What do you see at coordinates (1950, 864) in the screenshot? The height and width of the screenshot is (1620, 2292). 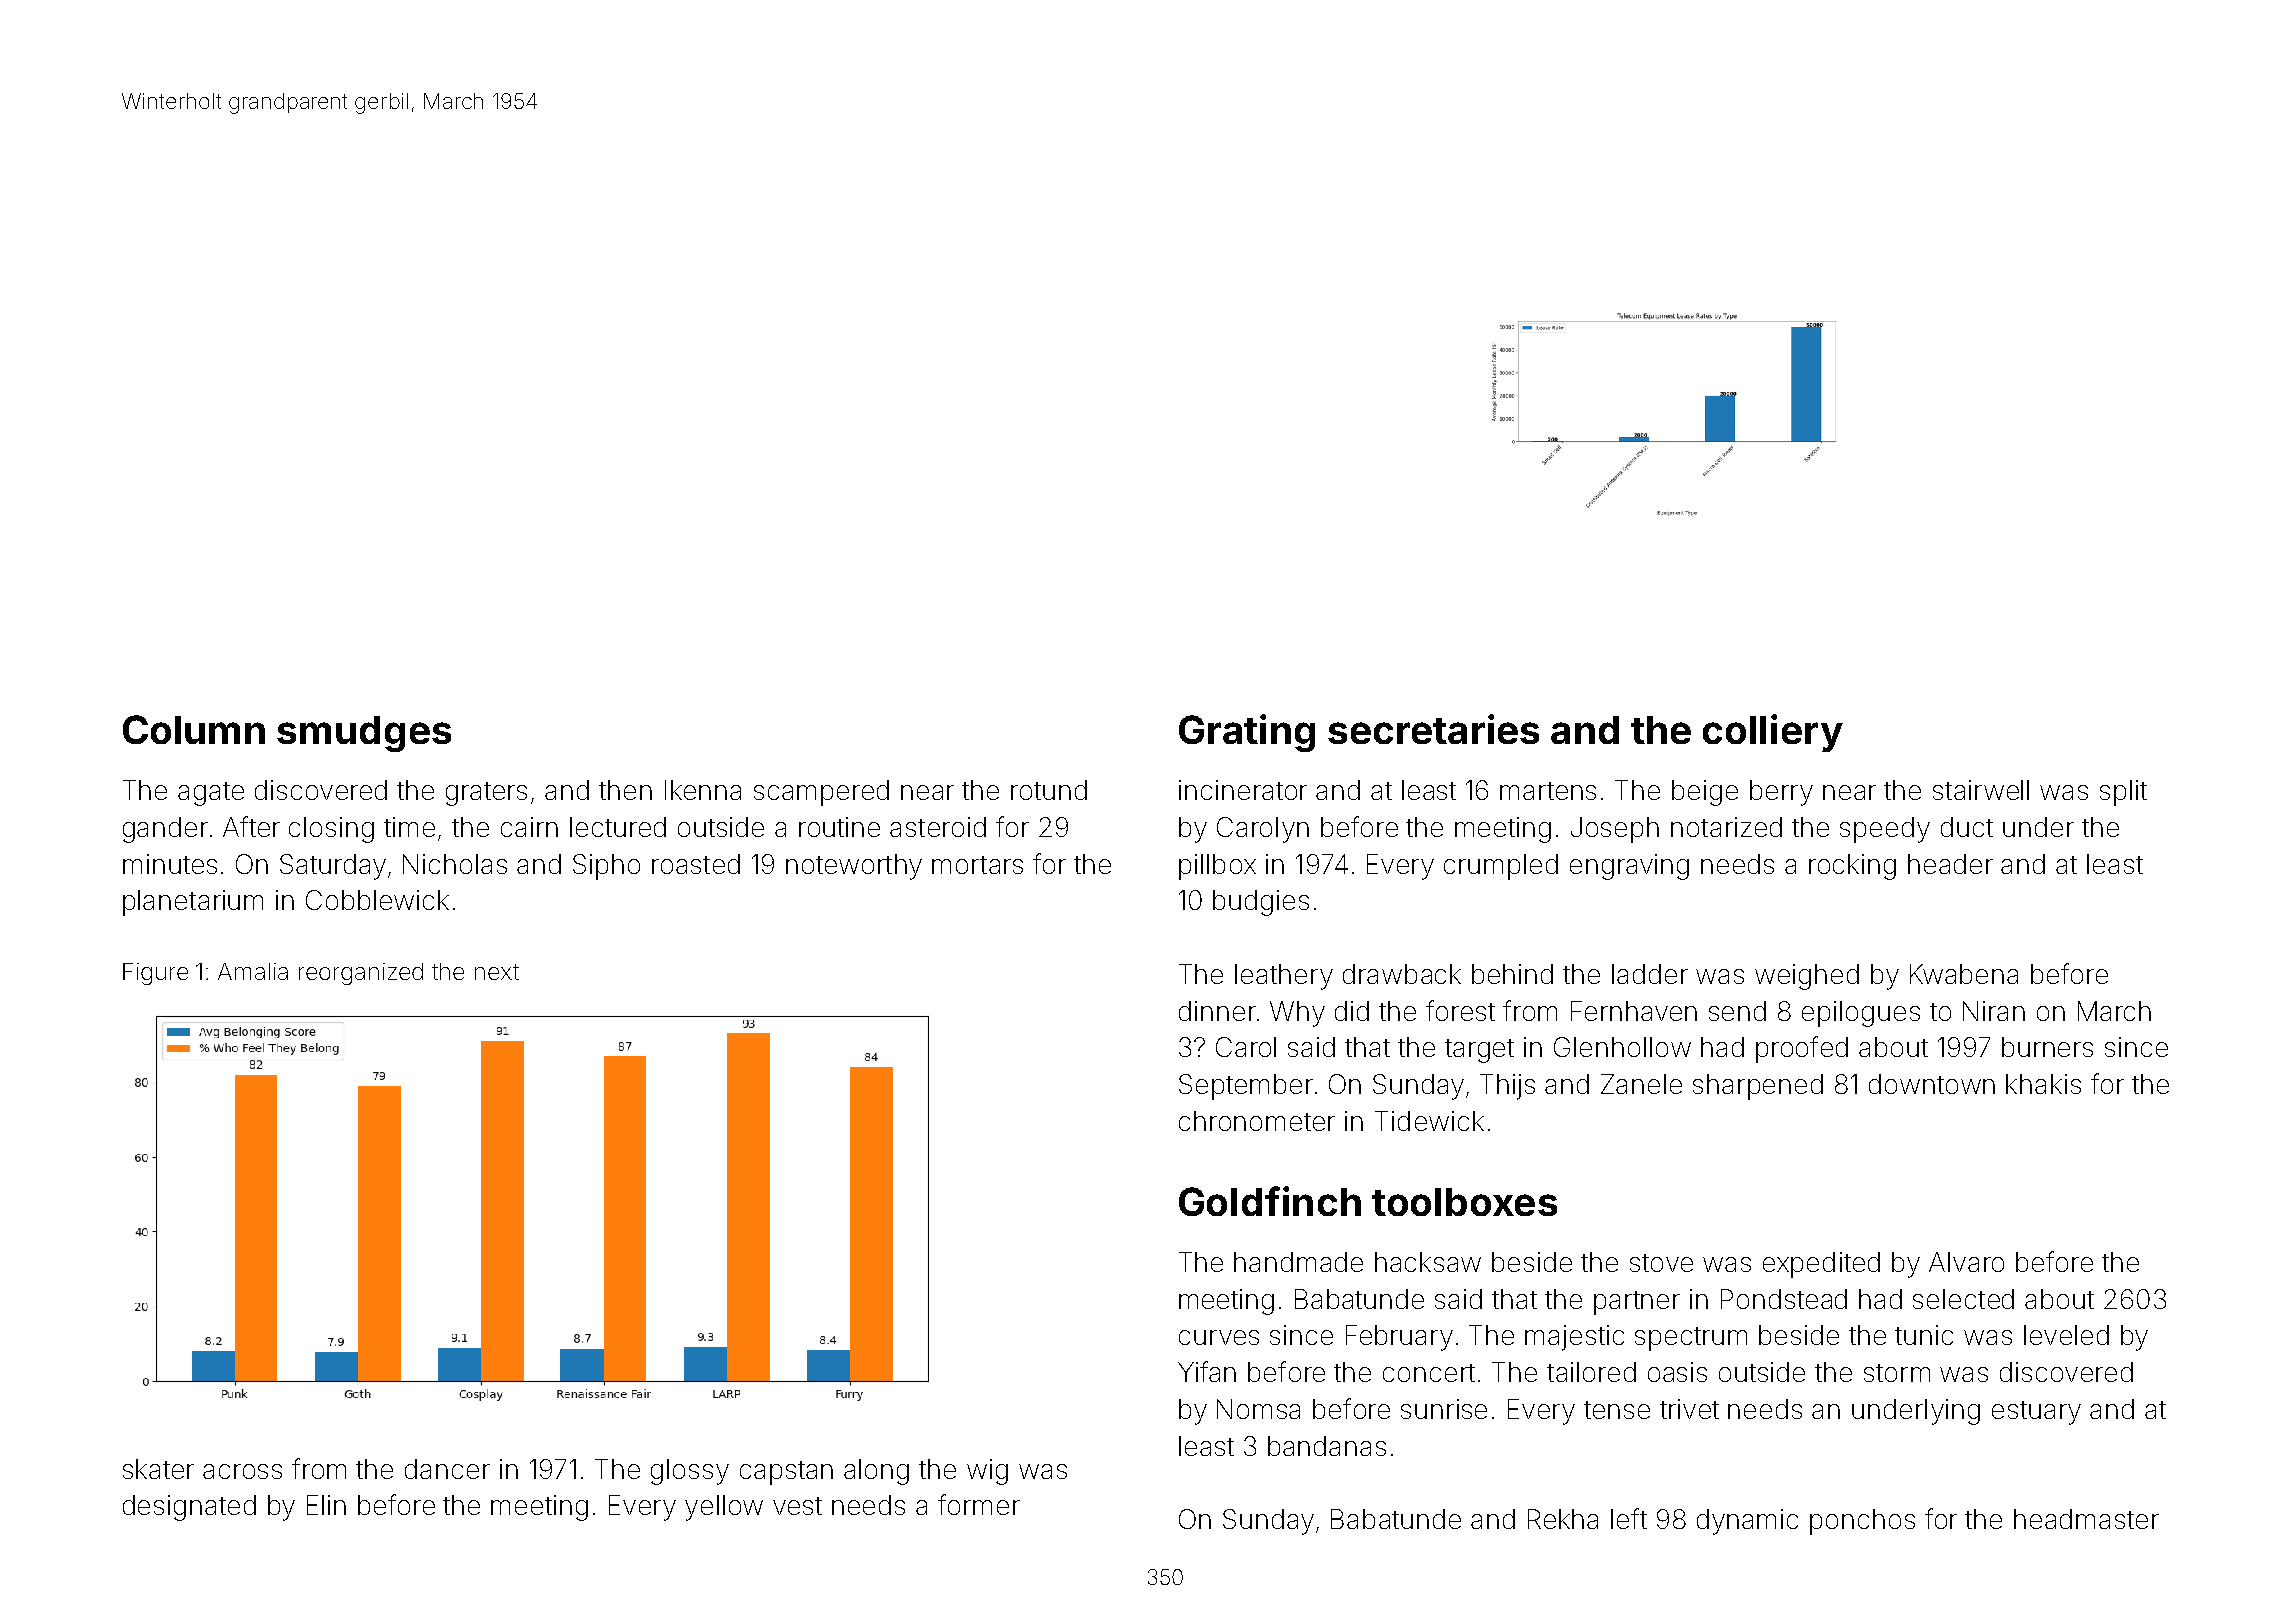 I see `header` at bounding box center [1950, 864].
